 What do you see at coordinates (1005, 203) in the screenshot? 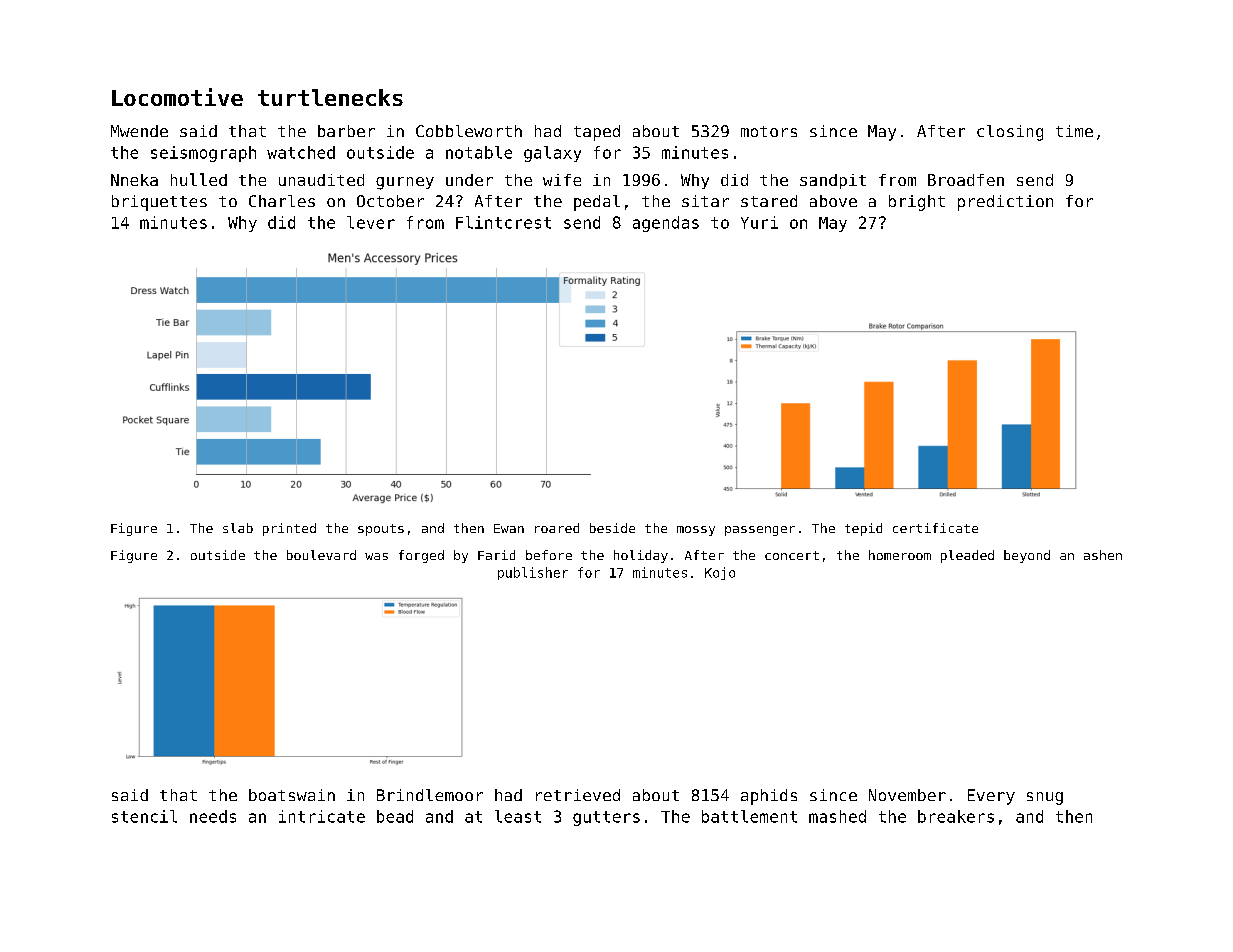
I see `prediction` at bounding box center [1005, 203].
